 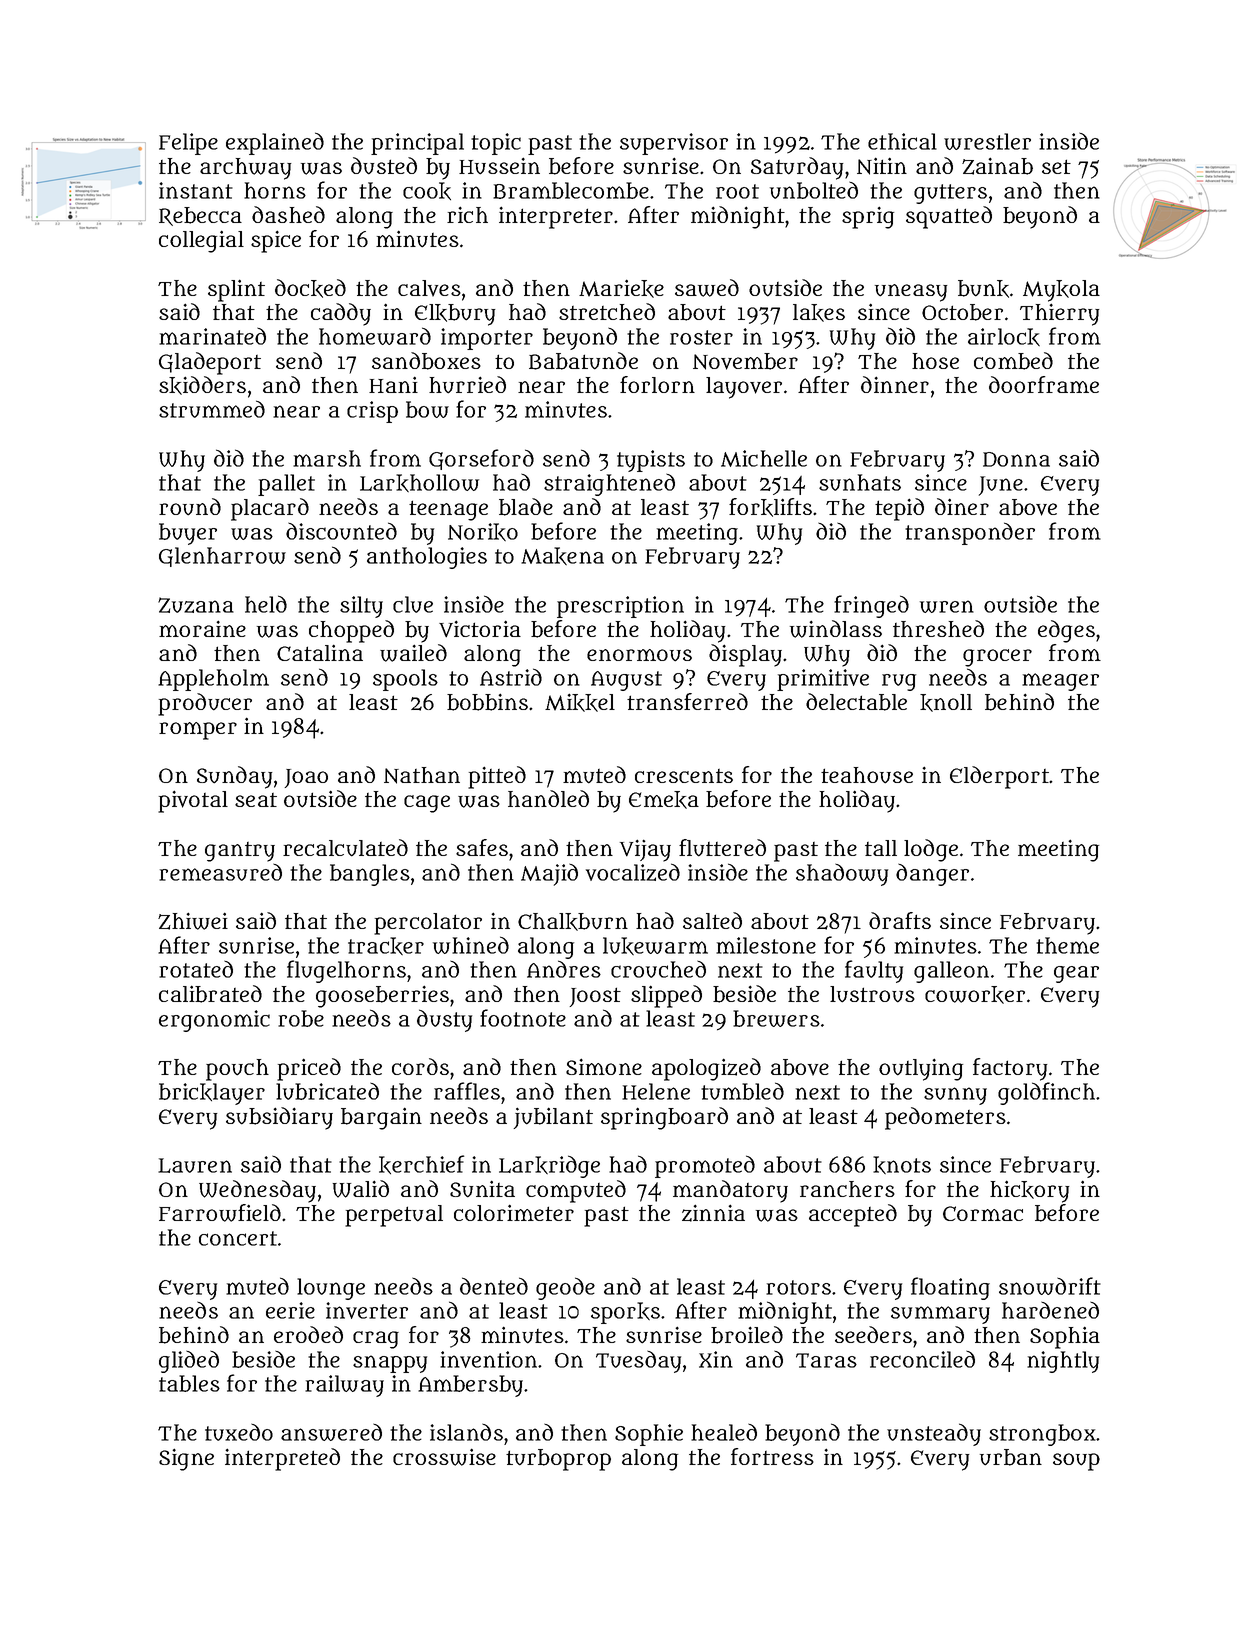 I want to click on straightened, so click(x=609, y=484).
